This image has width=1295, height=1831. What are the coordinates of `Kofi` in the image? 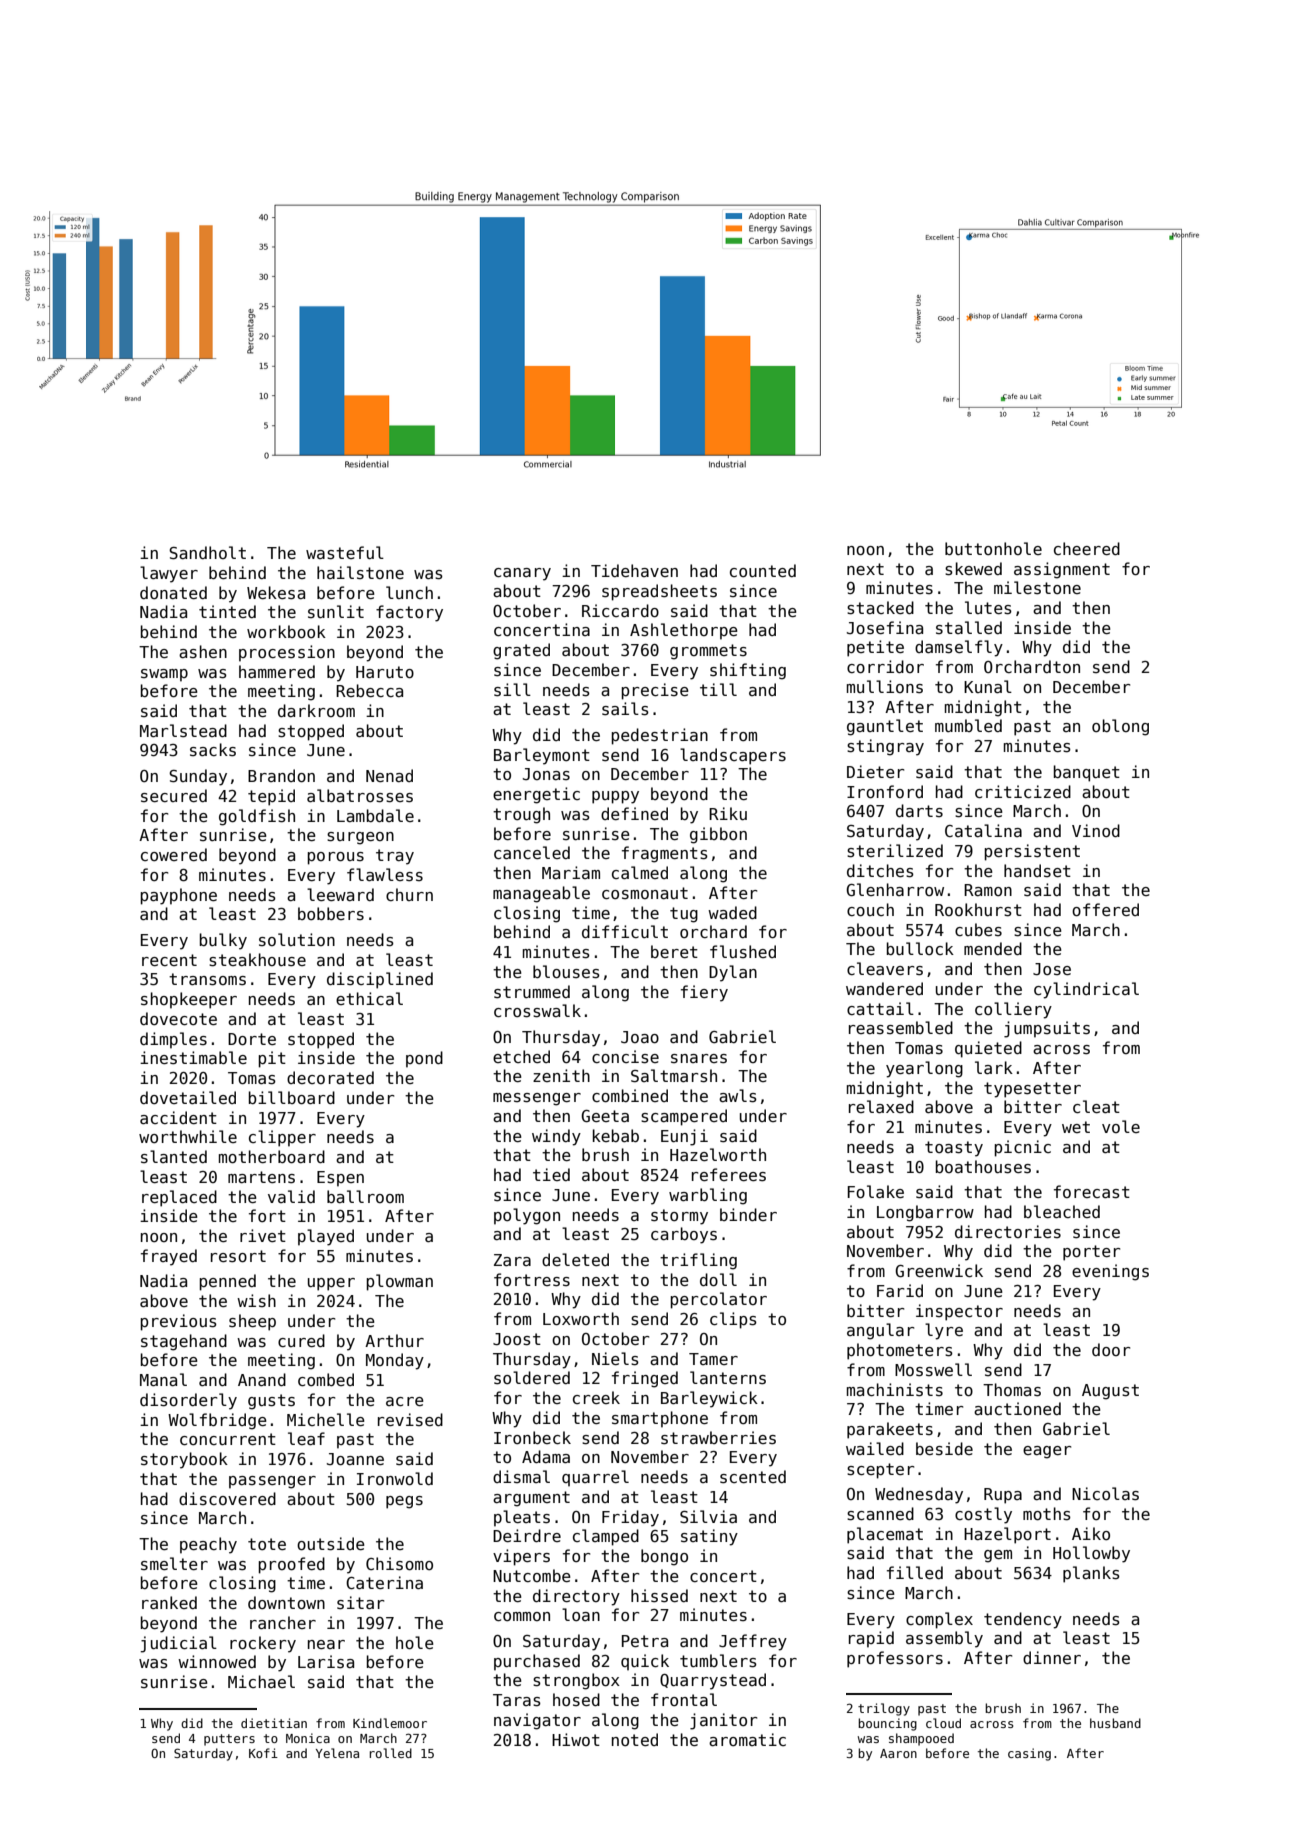 It's located at (263, 1753).
